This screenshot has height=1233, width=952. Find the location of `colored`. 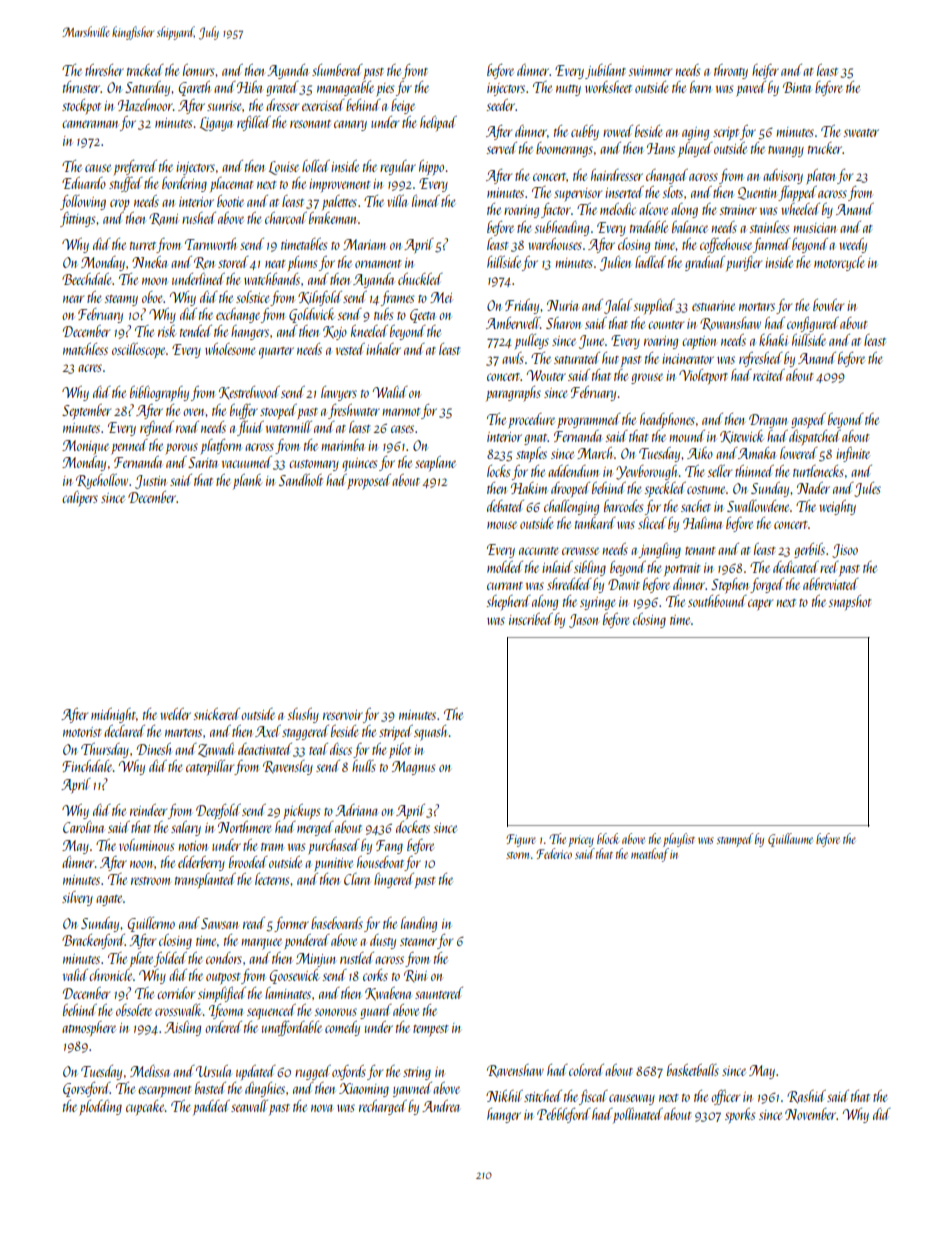

colored is located at coordinates (586, 1070).
